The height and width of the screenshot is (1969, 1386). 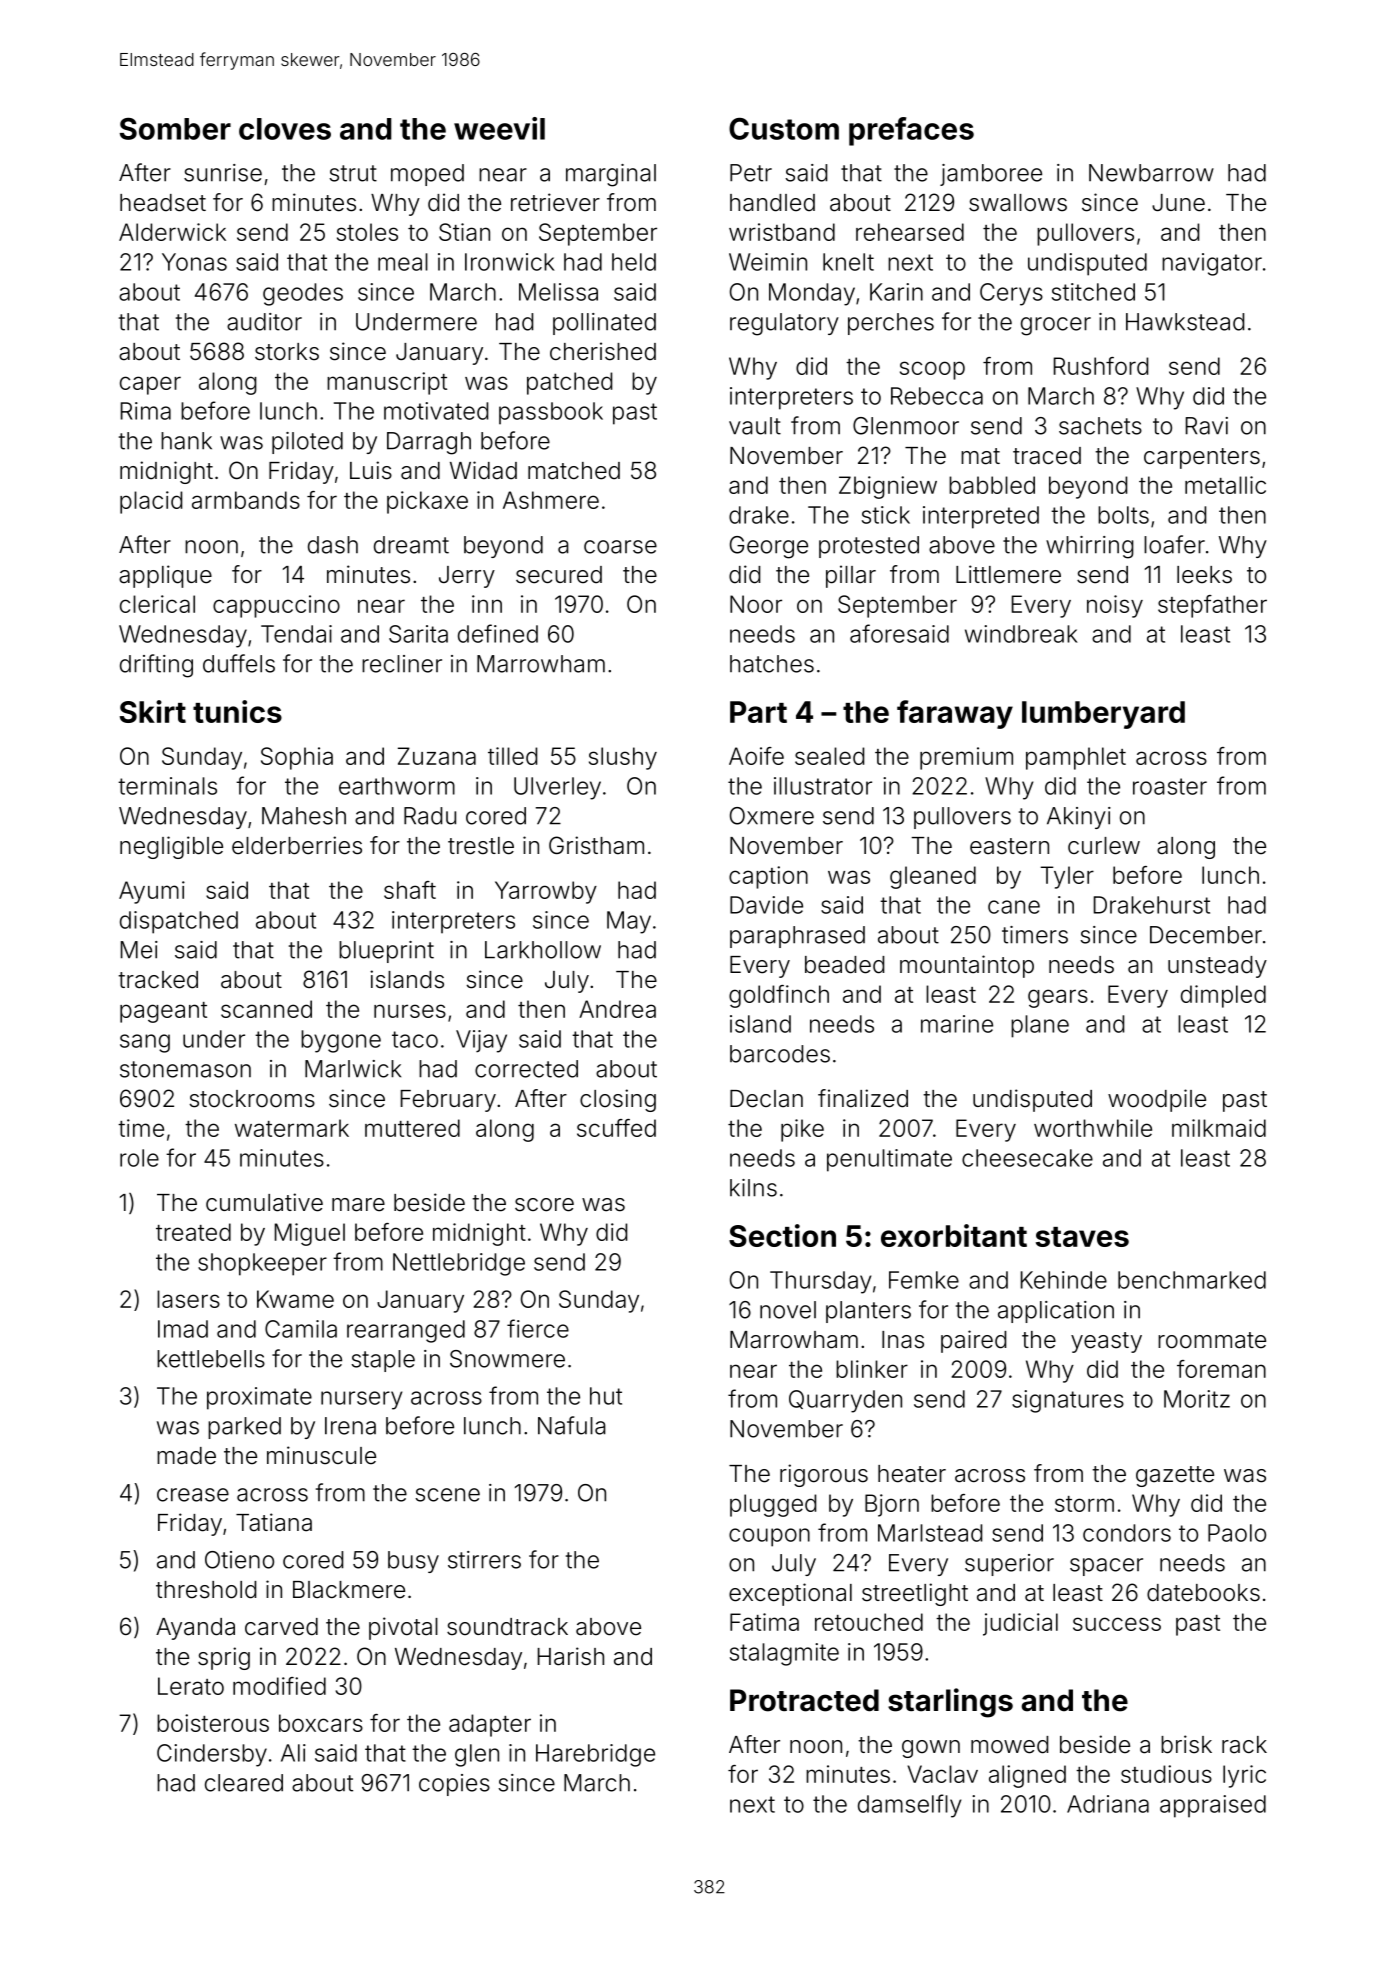 I want to click on Harebridge, so click(x=595, y=1755).
